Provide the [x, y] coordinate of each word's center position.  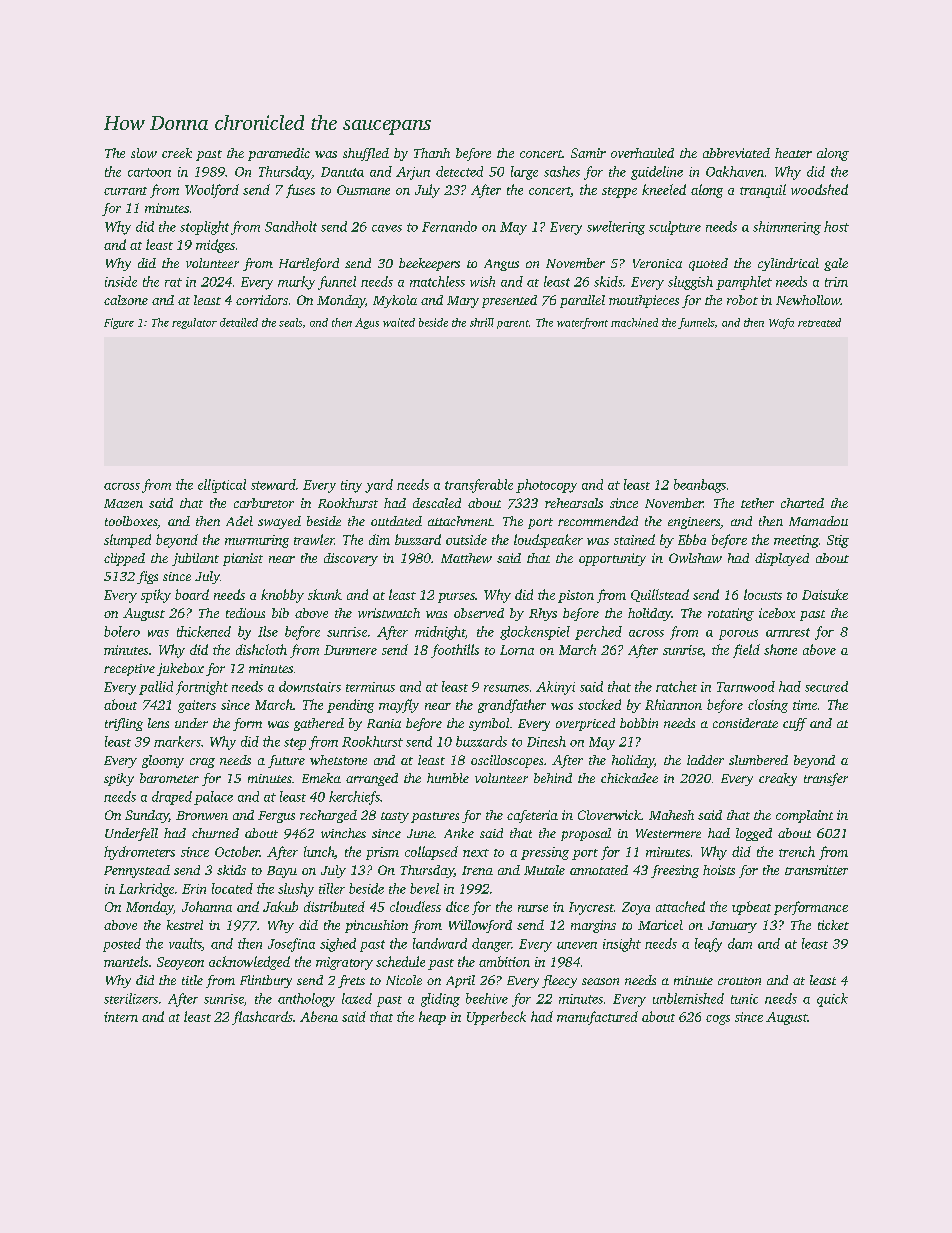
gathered [319, 724]
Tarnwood [746, 686]
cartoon [149, 172]
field [746, 651]
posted [122, 945]
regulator [194, 323]
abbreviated [736, 153]
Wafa [781, 323]
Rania [384, 723]
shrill [482, 322]
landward [440, 943]
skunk [325, 594]
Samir [588, 153]
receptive [129, 670]
